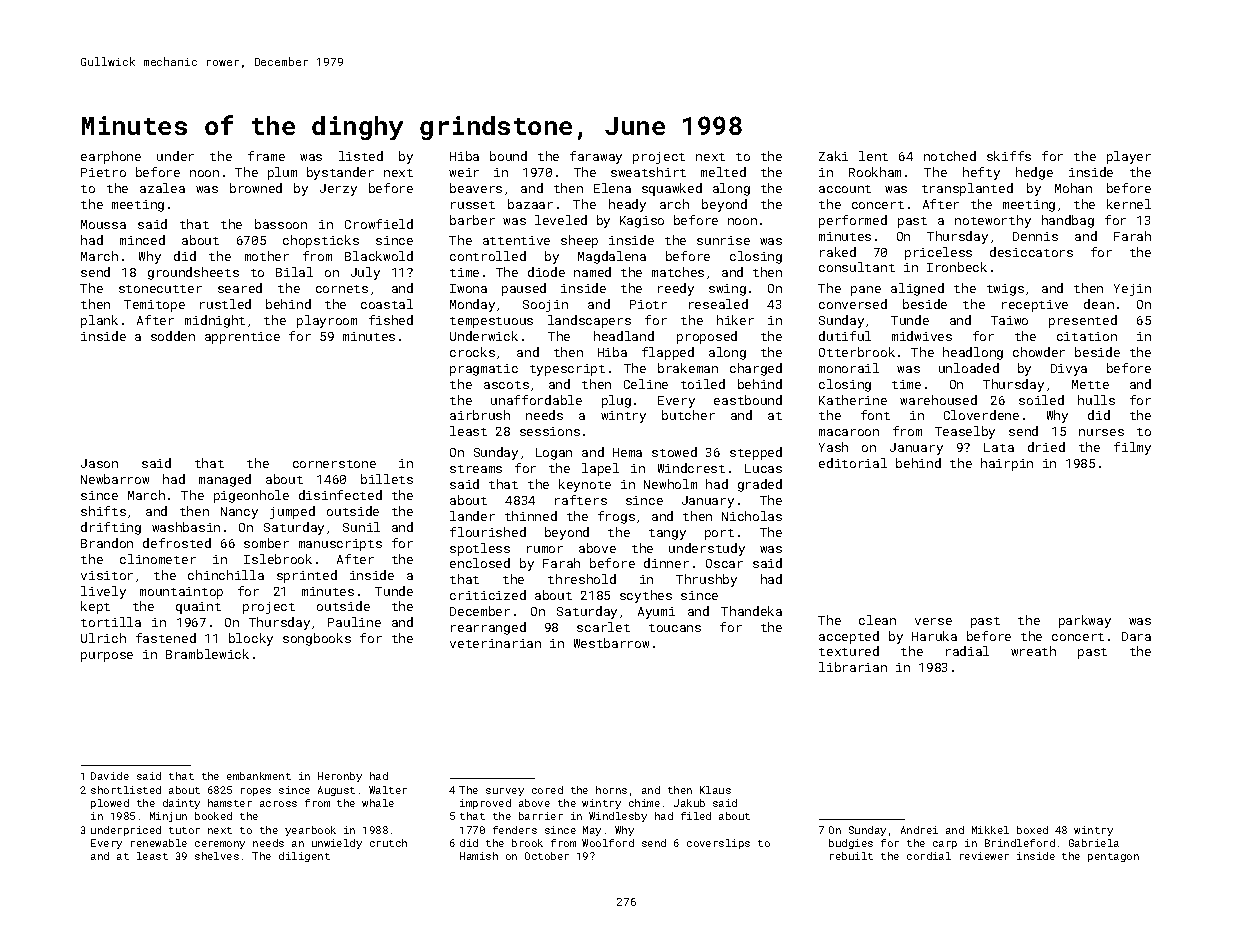 The image size is (1233, 952). What do you see at coordinates (162, 188) in the page?
I see `azalea` at bounding box center [162, 188].
